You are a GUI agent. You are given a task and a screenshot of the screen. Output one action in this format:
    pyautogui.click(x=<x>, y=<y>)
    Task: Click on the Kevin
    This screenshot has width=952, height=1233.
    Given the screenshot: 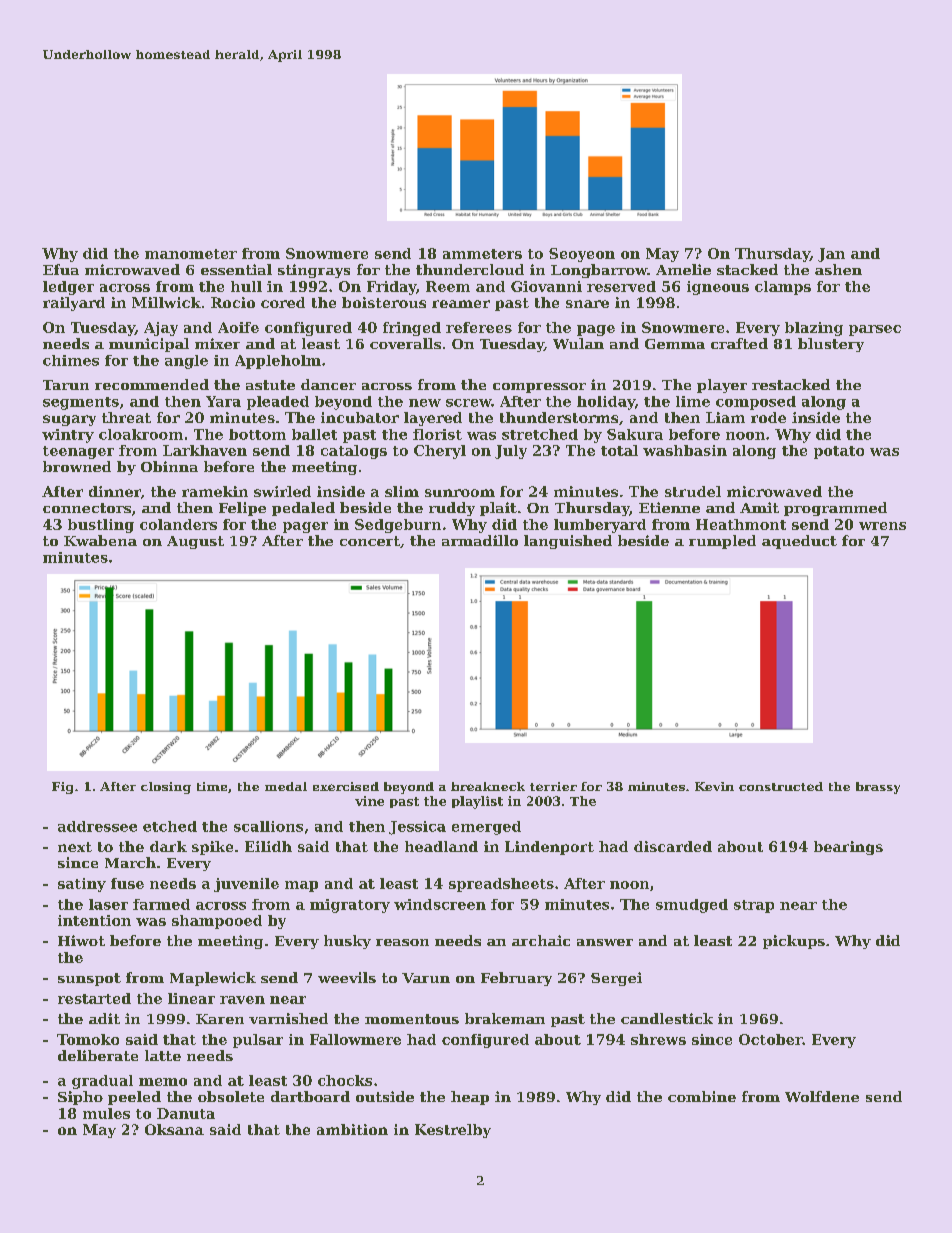 What is the action you would take?
    pyautogui.click(x=714, y=786)
